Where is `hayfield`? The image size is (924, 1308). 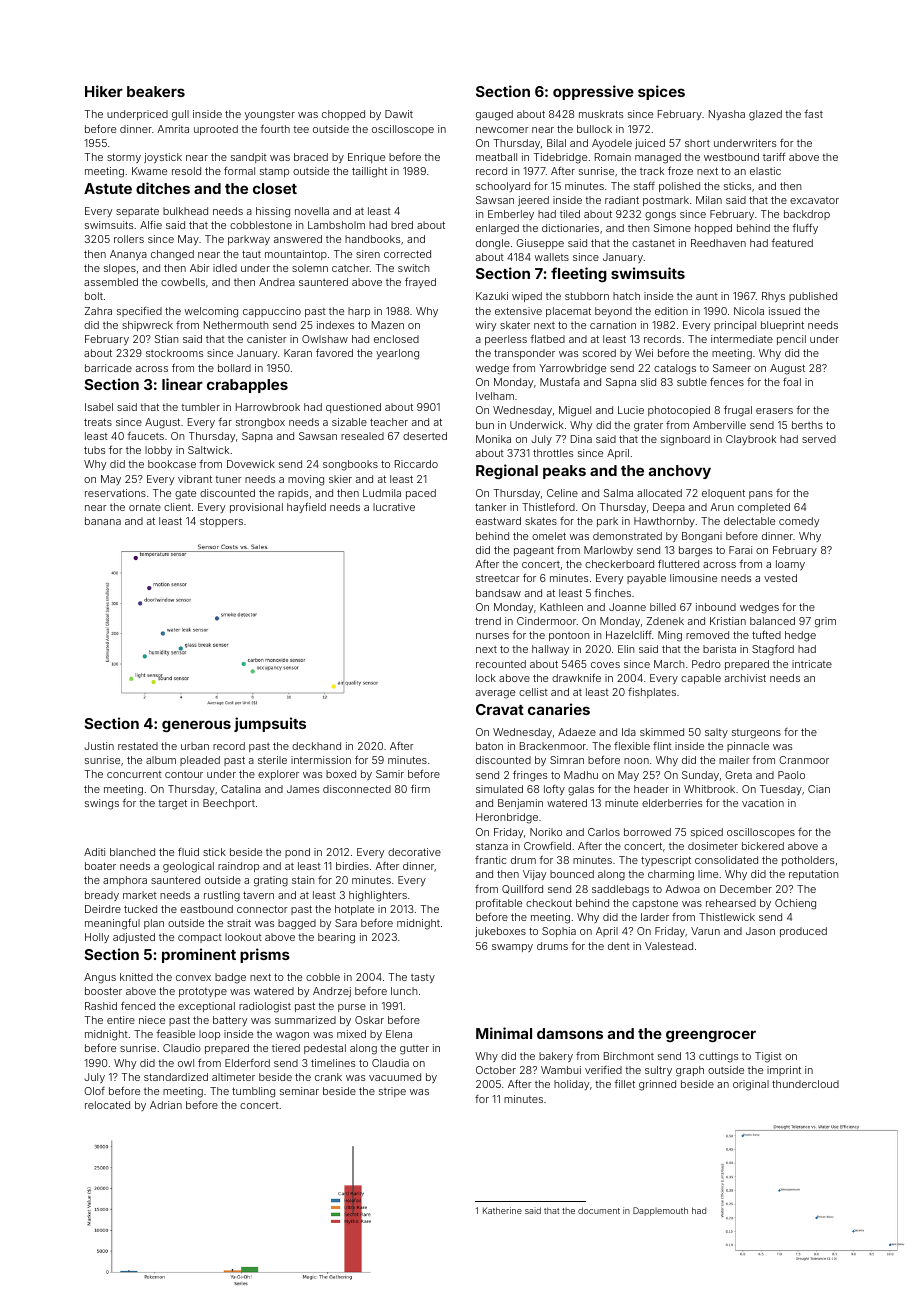 hayfield is located at coordinates (306, 507).
